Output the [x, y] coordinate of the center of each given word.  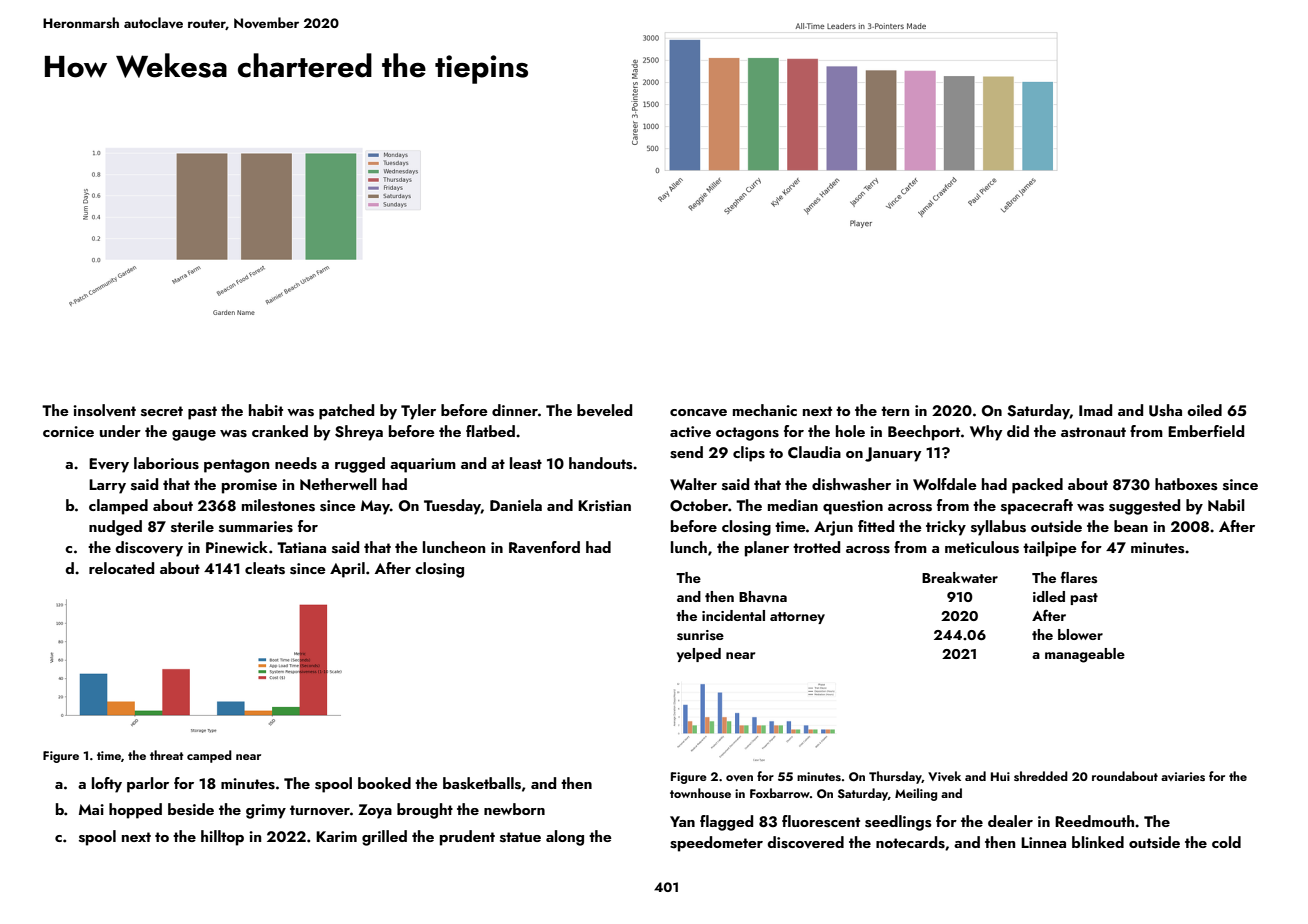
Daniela [516, 505]
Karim [336, 836]
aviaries [1183, 776]
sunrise [700, 635]
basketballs [482, 783]
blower [1080, 634]
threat [166, 755]
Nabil [1226, 505]
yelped [699, 655]
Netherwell [338, 484]
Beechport [924, 433]
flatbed [490, 431]
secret [162, 411]
